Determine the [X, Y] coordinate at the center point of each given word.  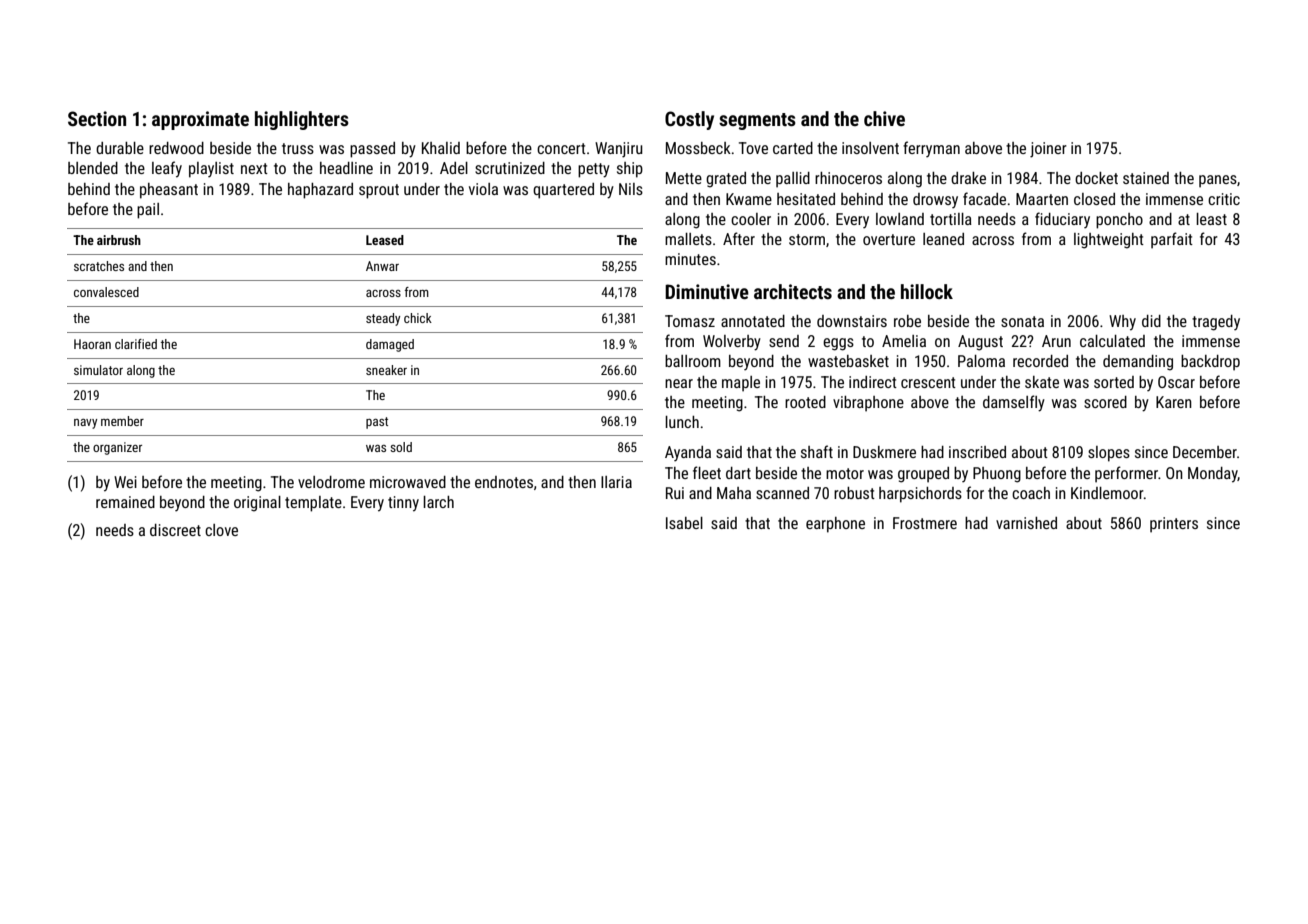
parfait [1172, 240]
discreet [175, 530]
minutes [690, 259]
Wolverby [732, 343]
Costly [689, 120]
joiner [1048, 150]
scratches [99, 266]
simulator [98, 370]
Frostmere [925, 523]
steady [383, 319]
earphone [835, 525]
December [1205, 452]
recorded [1040, 361]
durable [120, 148]
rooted [805, 402]
